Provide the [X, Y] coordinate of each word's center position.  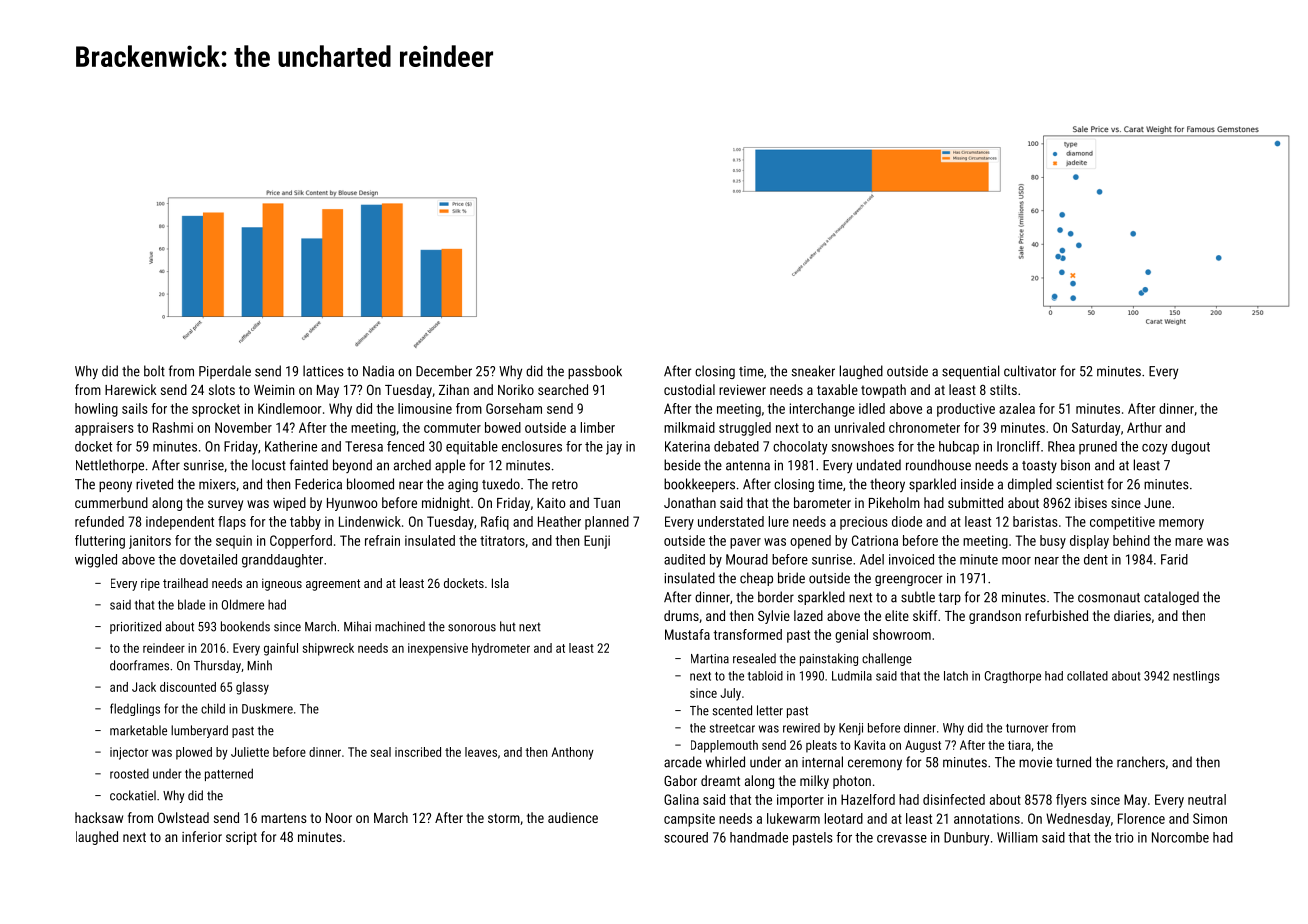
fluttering [100, 542]
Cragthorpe [1013, 677]
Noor [339, 818]
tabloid [765, 676]
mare [1189, 542]
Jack [144, 687]
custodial [689, 389]
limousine [425, 408]
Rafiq [495, 523]
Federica [318, 484]
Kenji [851, 729]
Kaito [551, 503]
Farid [1174, 559]
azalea [1017, 408]
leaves [481, 752]
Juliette [250, 752]
